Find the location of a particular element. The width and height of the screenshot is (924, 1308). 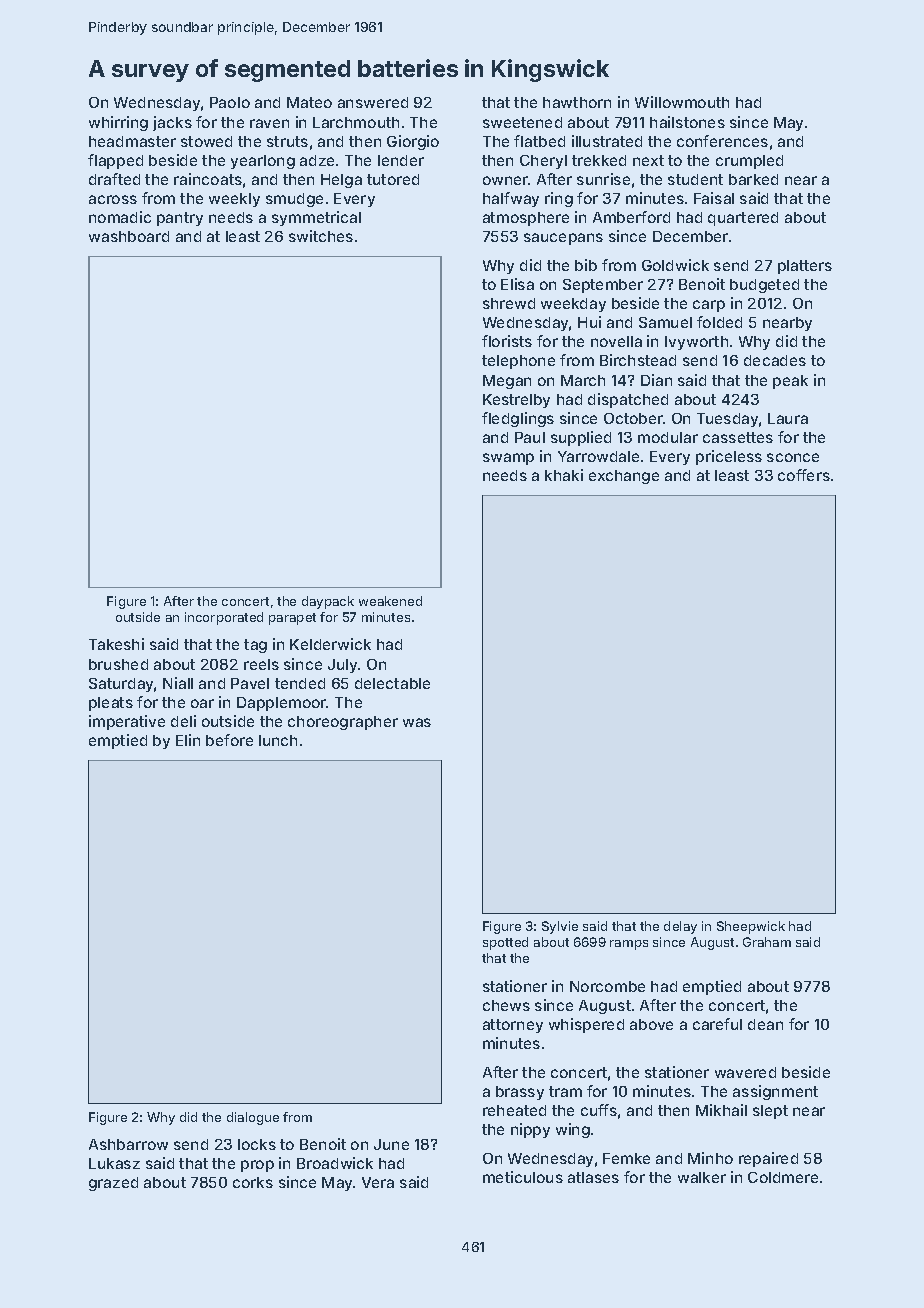

coffers is located at coordinates (804, 475).
